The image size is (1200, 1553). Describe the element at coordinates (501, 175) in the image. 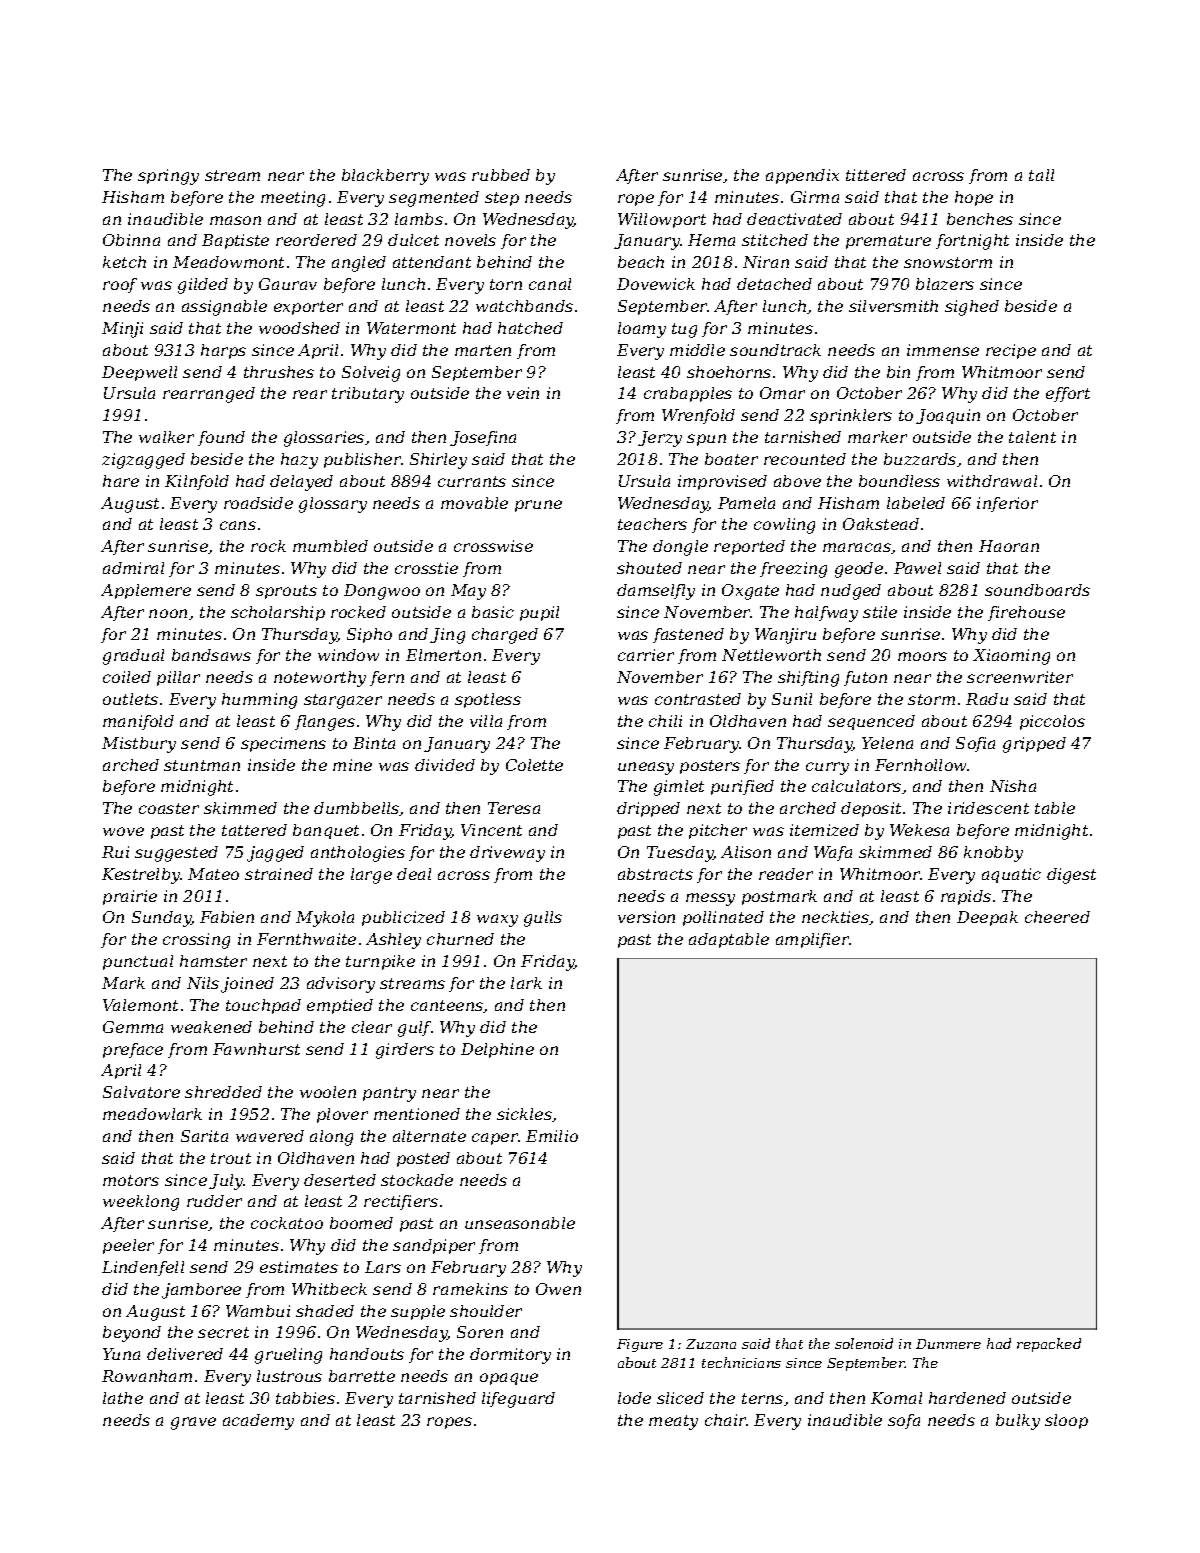

I see `rubbed` at that location.
